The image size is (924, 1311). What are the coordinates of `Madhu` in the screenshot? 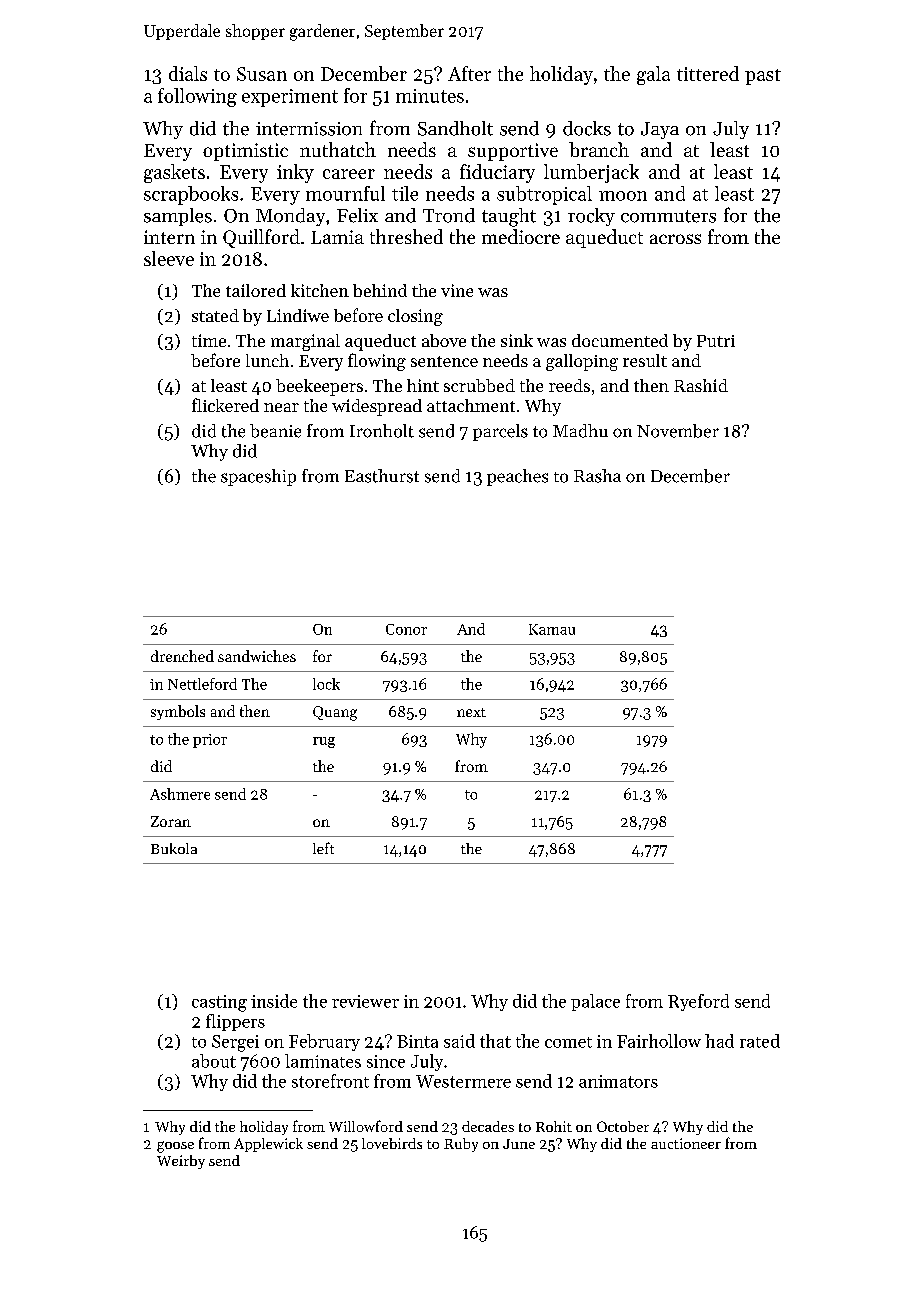 It's located at (580, 431).
